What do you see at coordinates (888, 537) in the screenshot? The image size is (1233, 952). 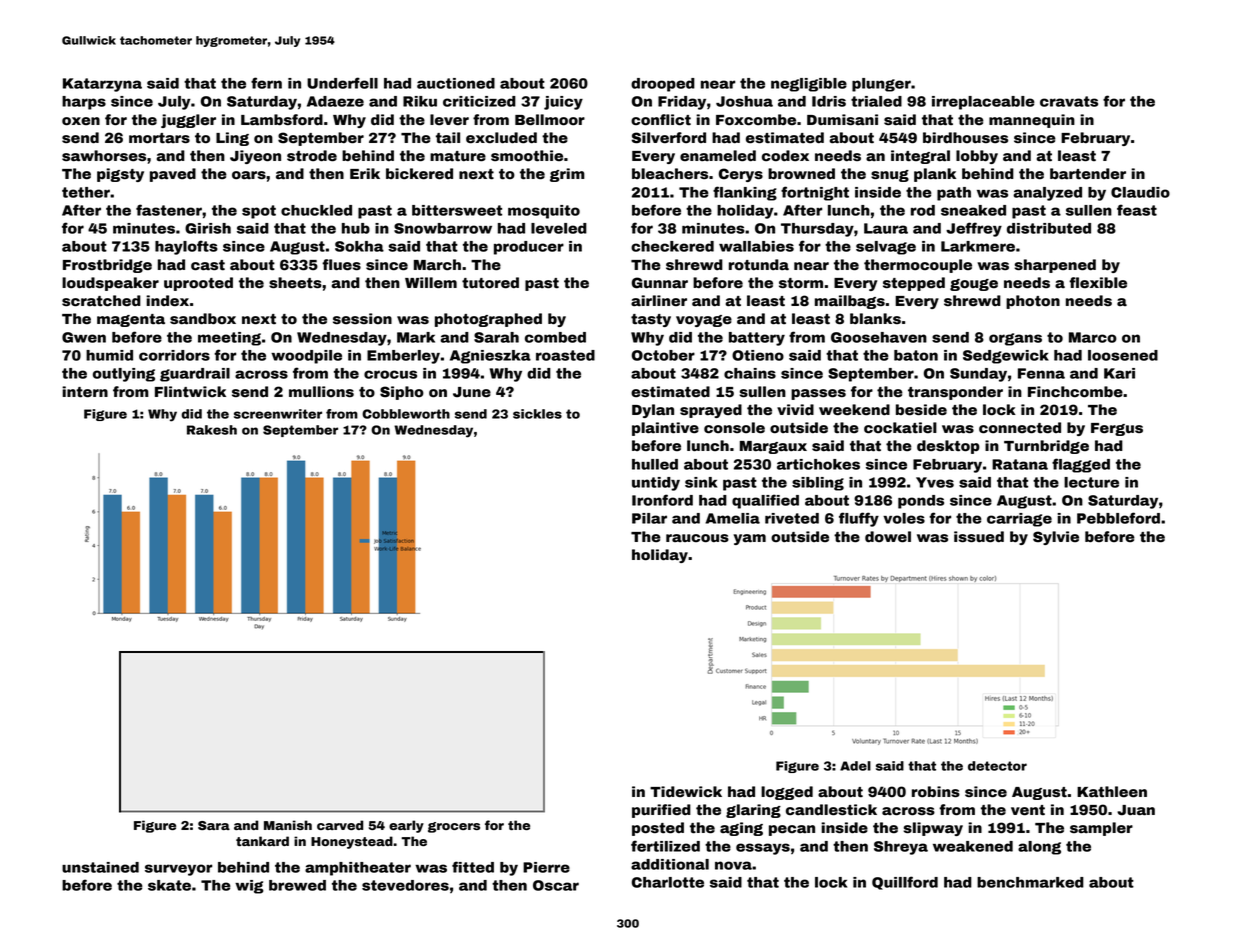 I see `dowel` at bounding box center [888, 537].
